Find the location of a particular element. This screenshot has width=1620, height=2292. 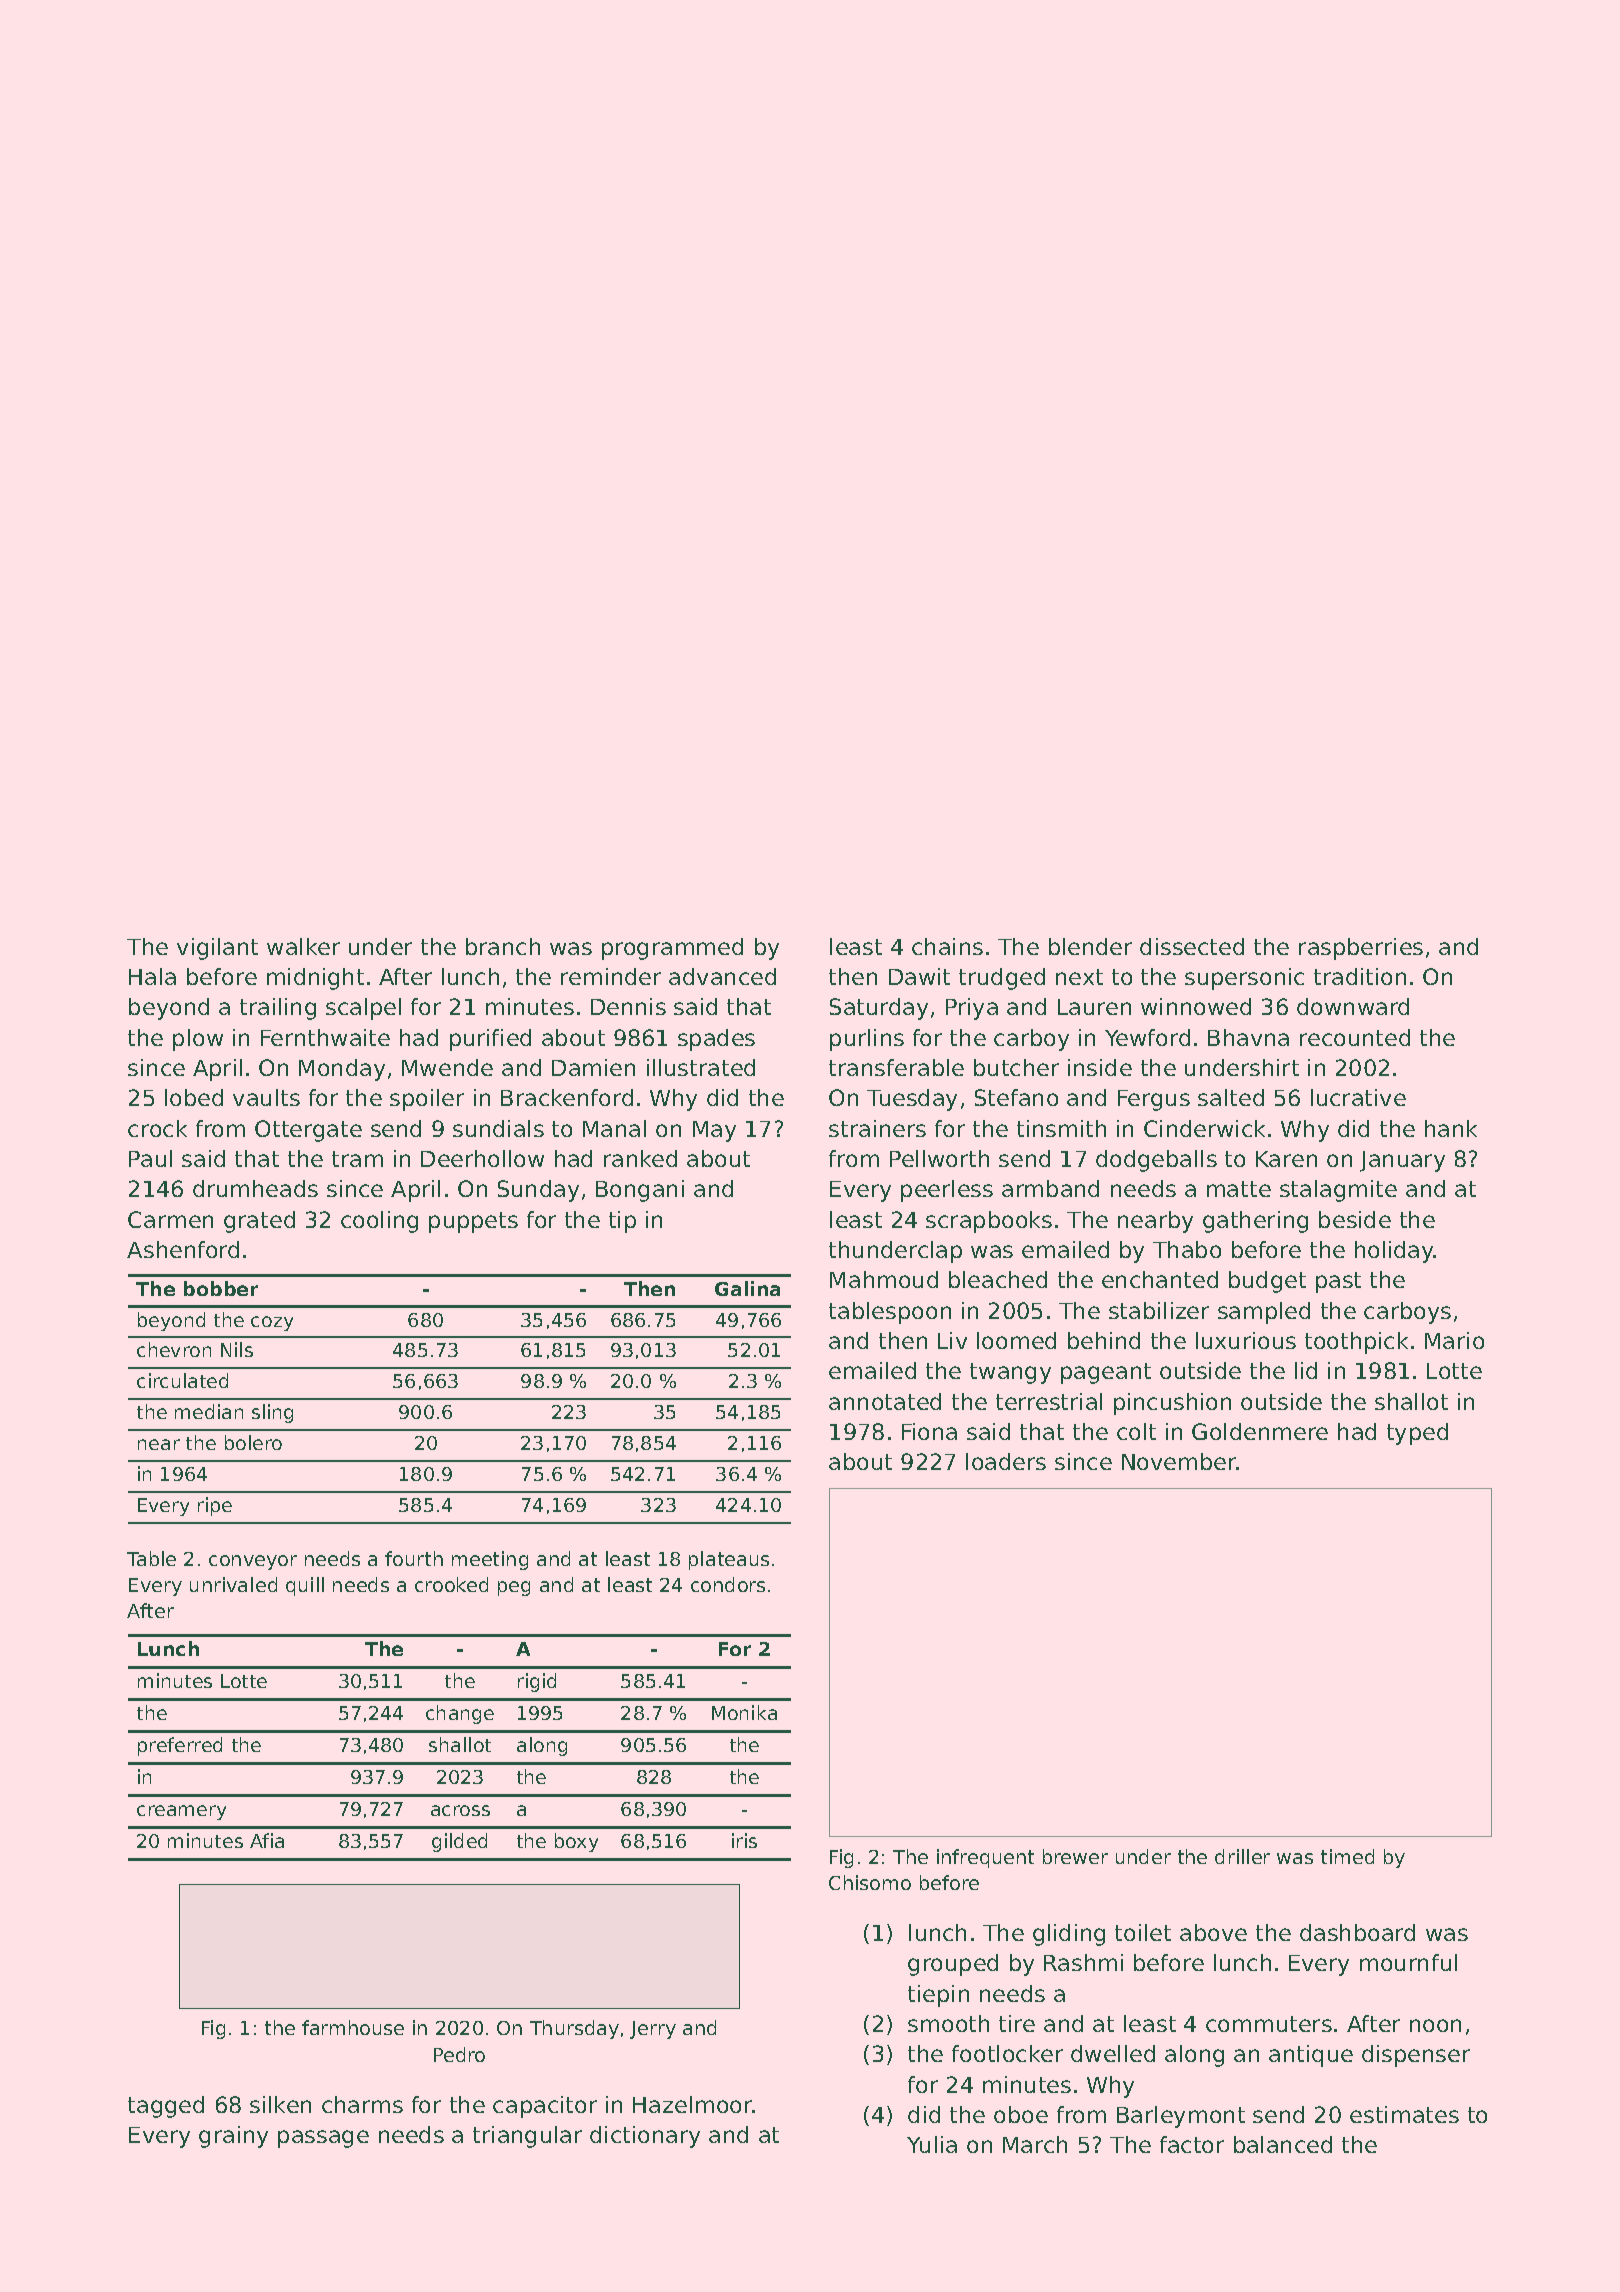

Hala is located at coordinates (152, 976).
